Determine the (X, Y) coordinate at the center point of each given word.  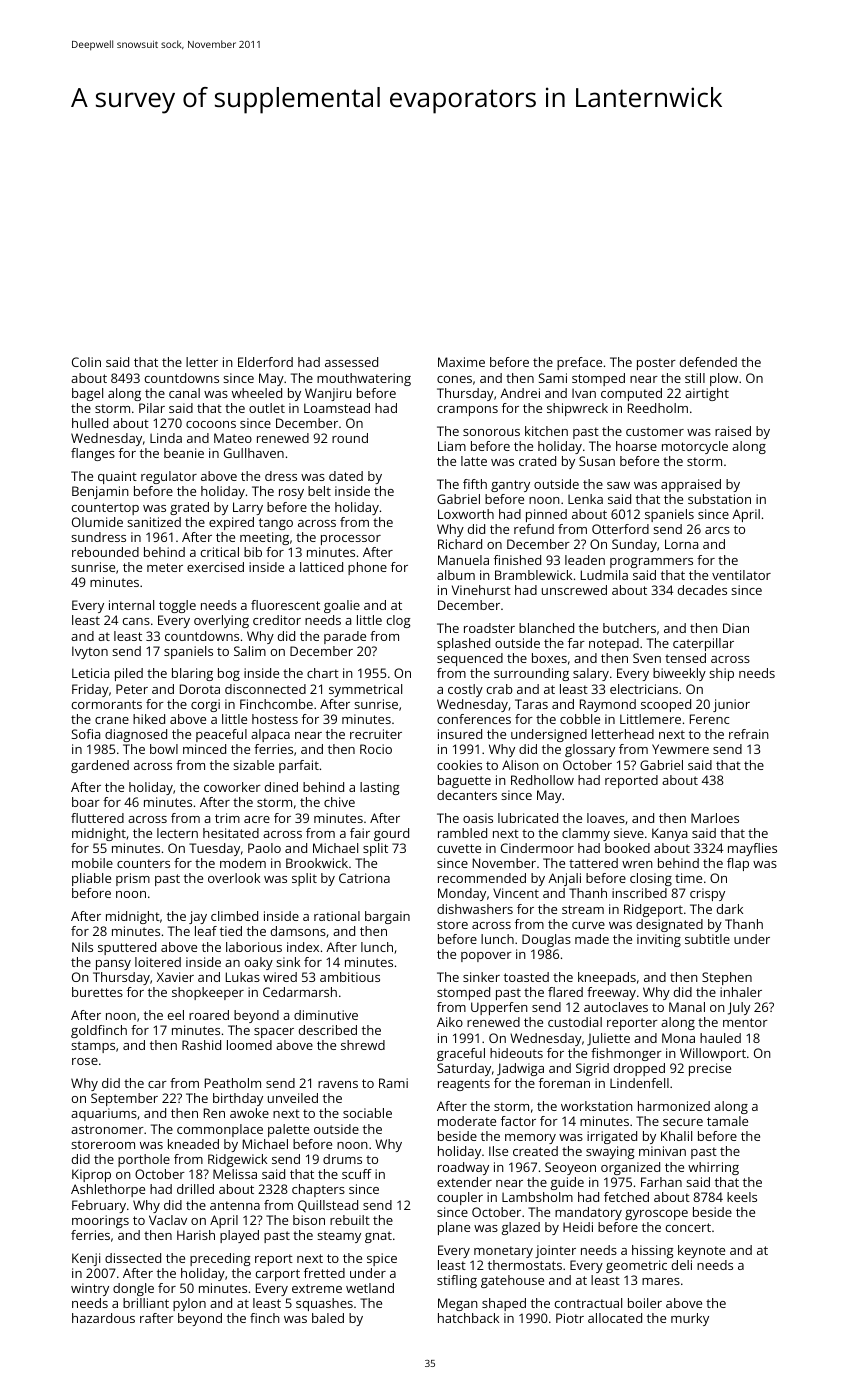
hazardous (103, 1318)
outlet (267, 408)
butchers (629, 628)
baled (328, 1318)
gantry (510, 486)
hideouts (516, 1053)
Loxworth (466, 514)
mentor (745, 1022)
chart (323, 673)
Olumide (97, 522)
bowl (164, 749)
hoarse (636, 446)
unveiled (293, 1098)
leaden (585, 560)
